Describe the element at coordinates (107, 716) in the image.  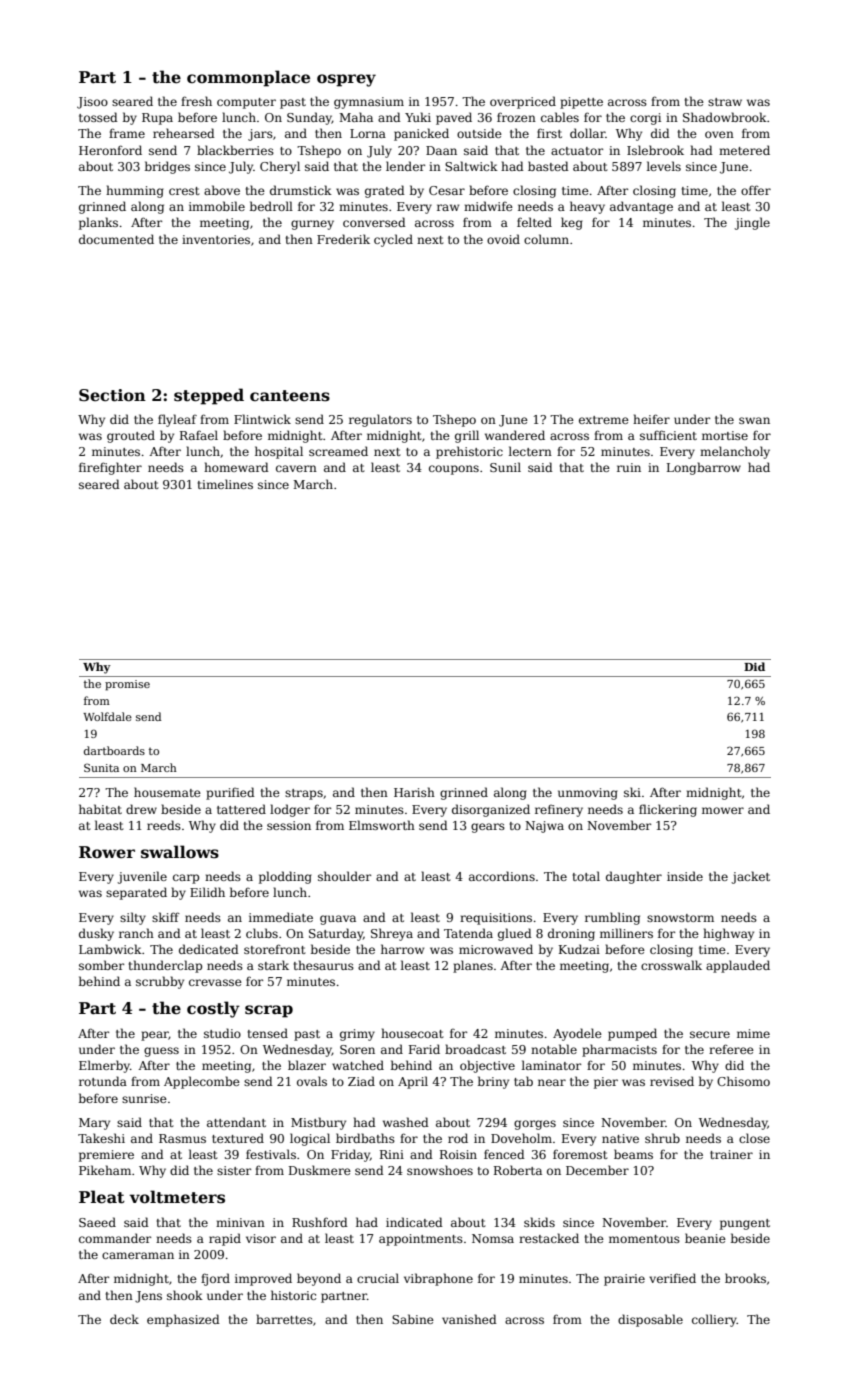
I see `Wolfdale` at that location.
